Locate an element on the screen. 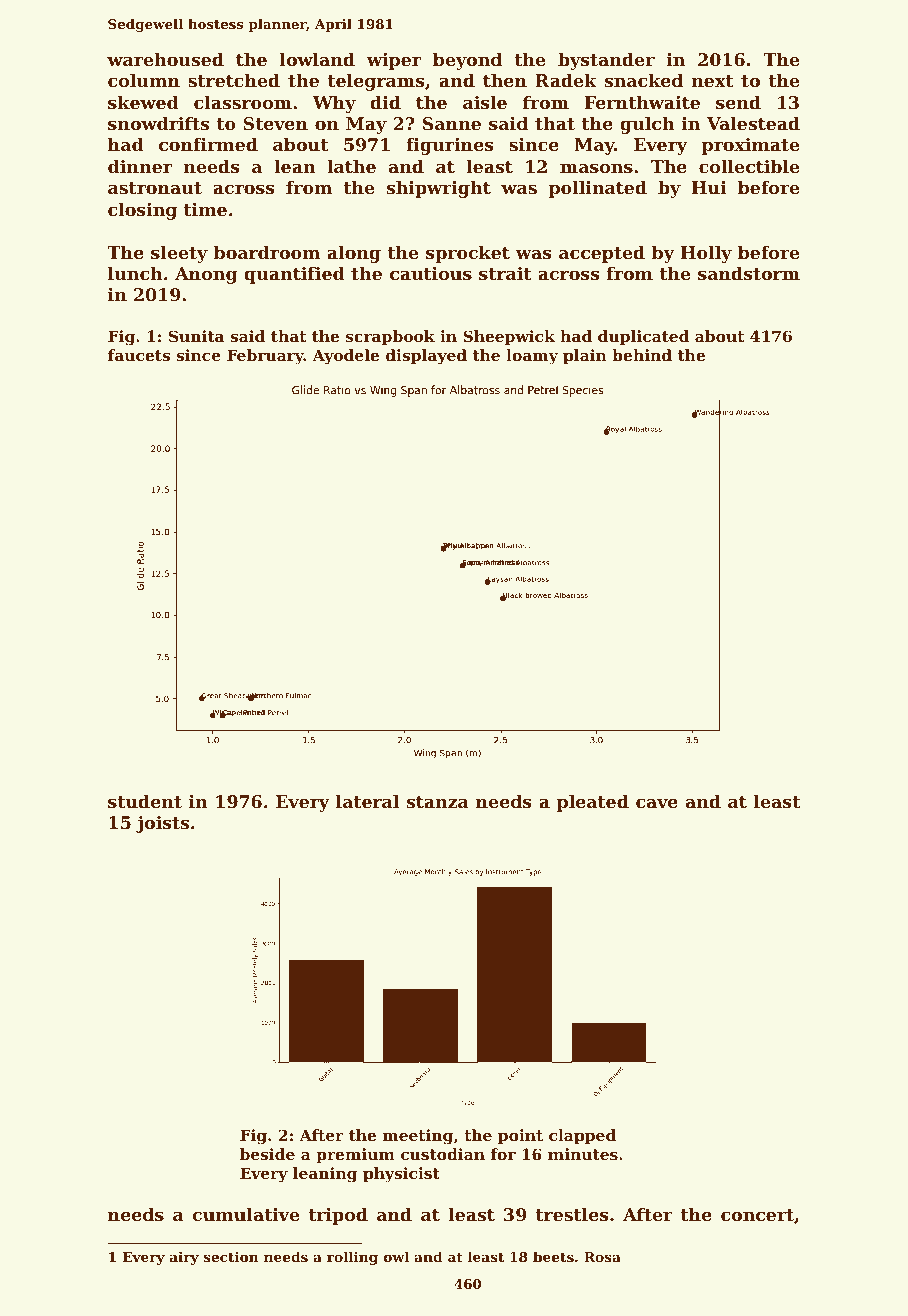  cave is located at coordinates (657, 803).
